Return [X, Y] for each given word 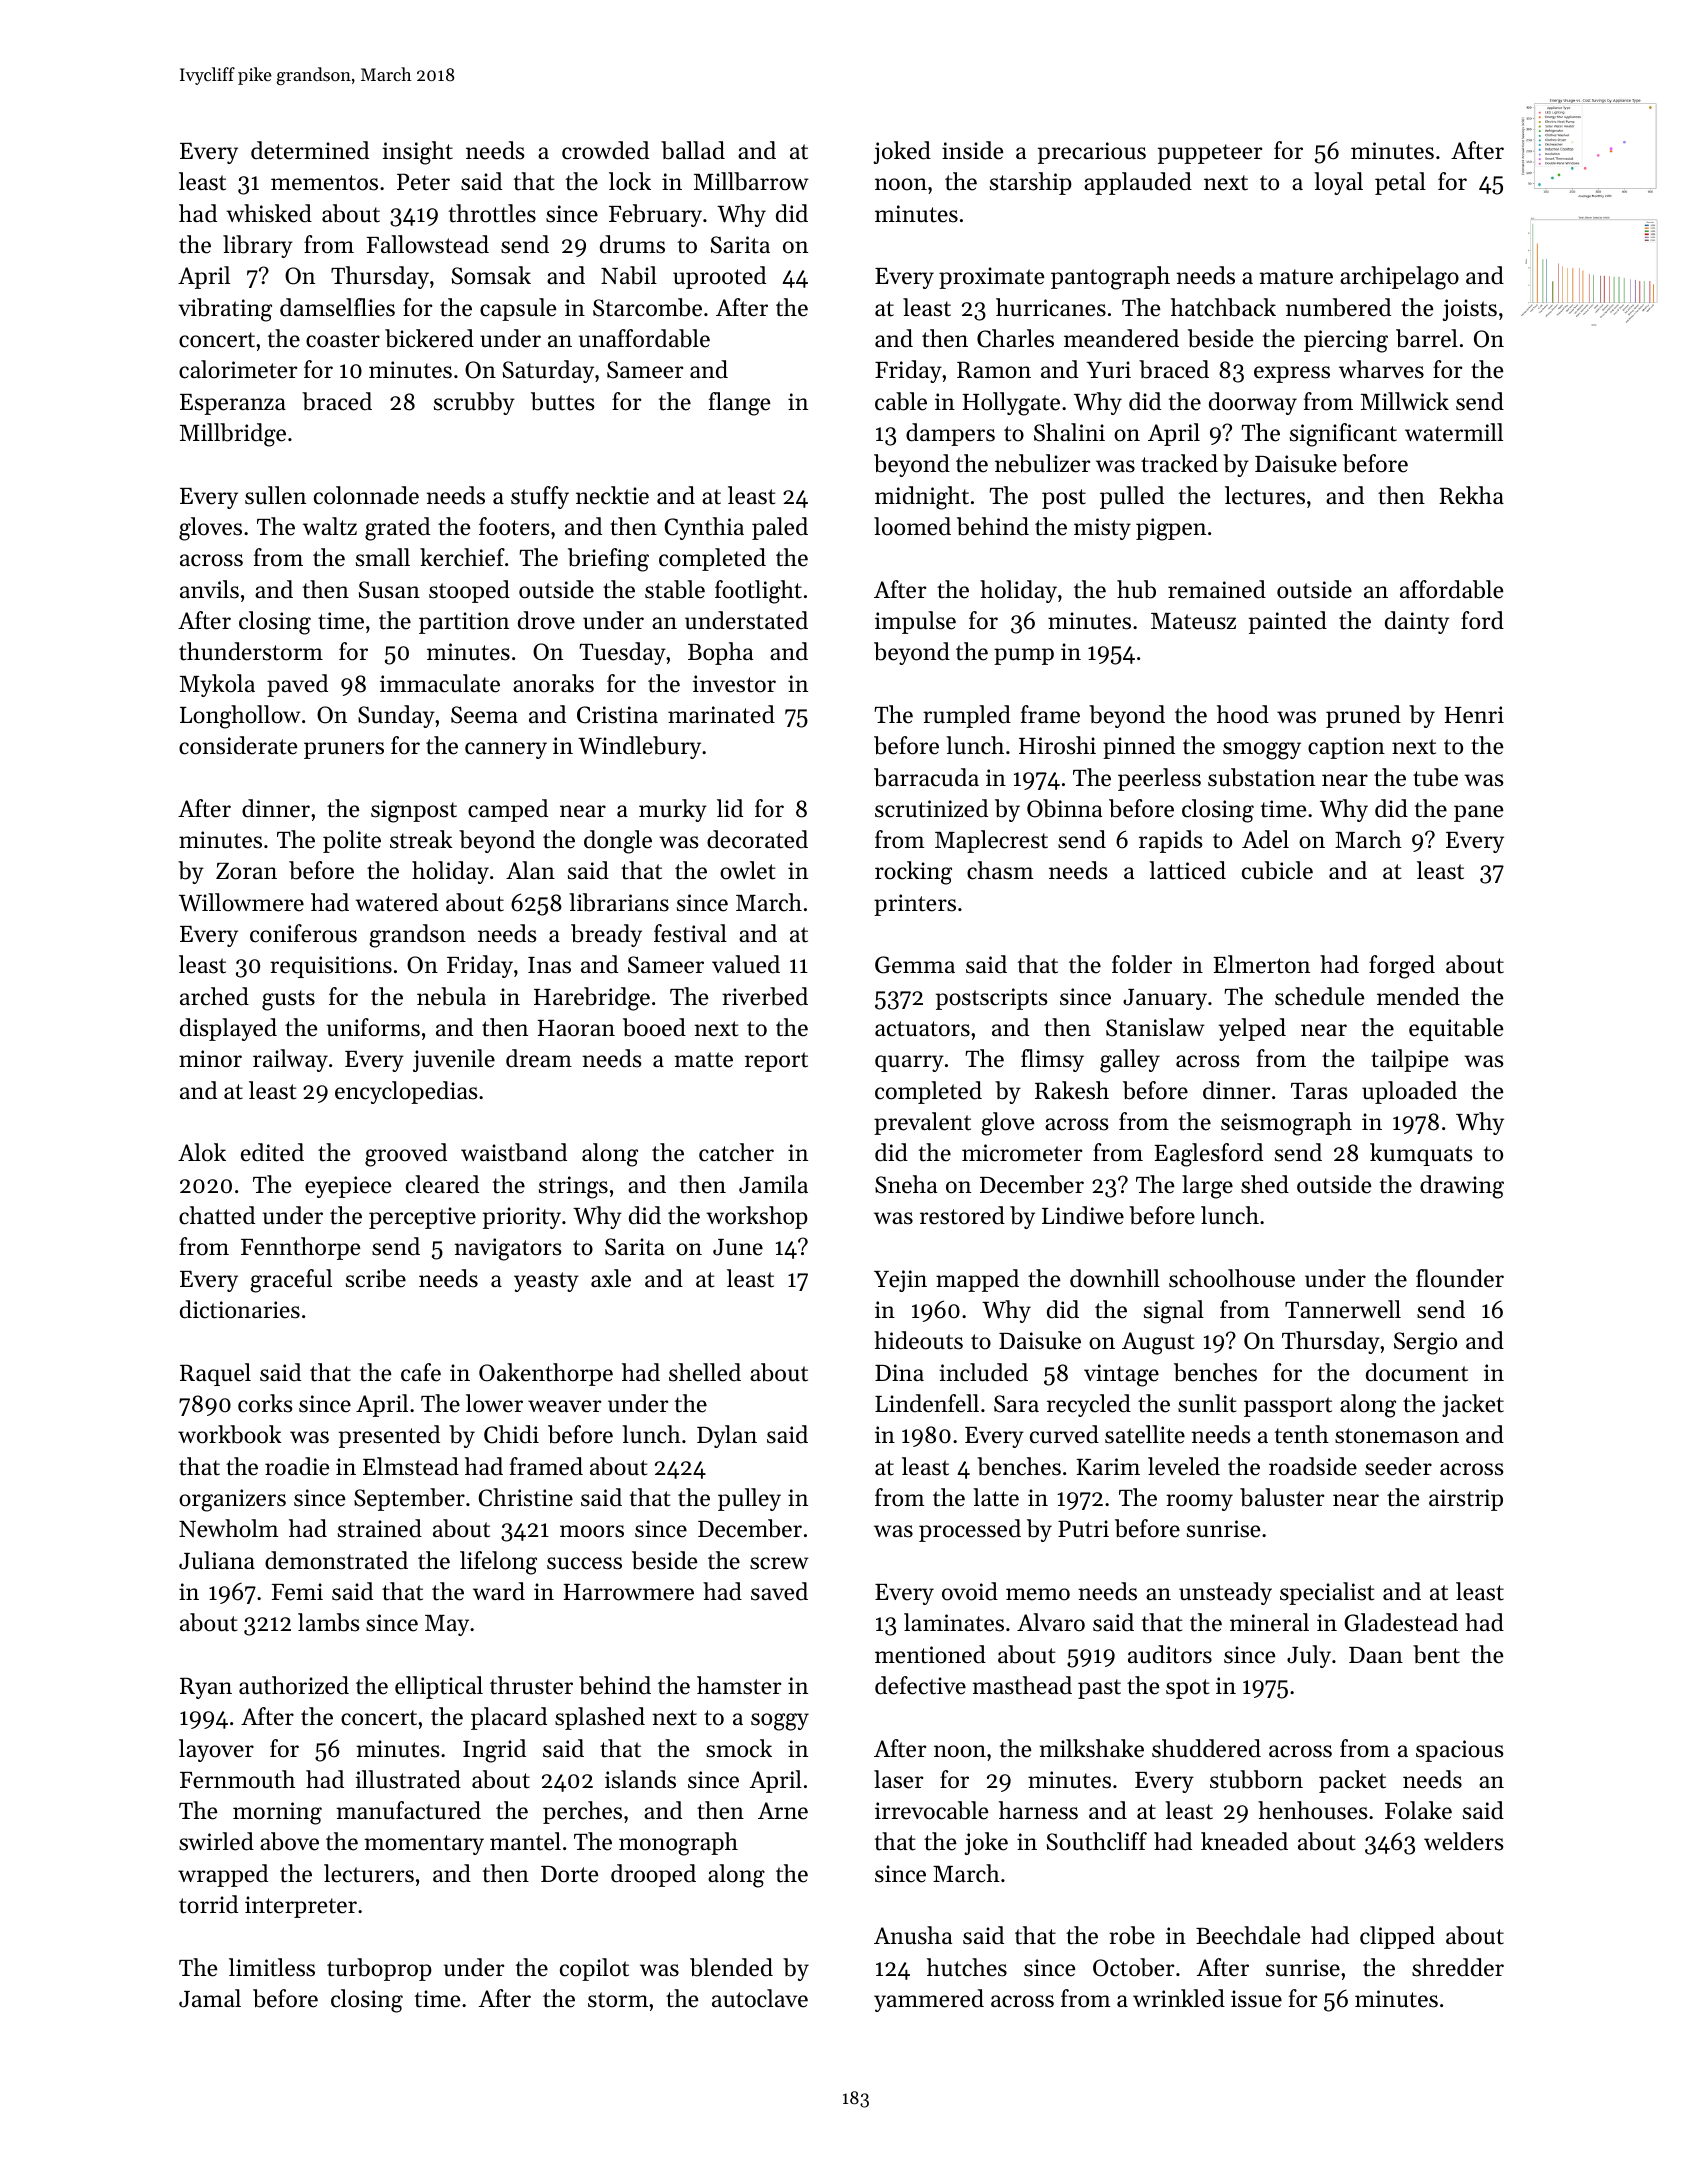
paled [780, 528]
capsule [518, 309]
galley [1130, 1061]
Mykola [217, 685]
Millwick [1405, 401]
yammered [929, 2000]
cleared [442, 1184]
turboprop [379, 1969]
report [776, 1062]
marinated [721, 714]
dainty [1417, 622]
